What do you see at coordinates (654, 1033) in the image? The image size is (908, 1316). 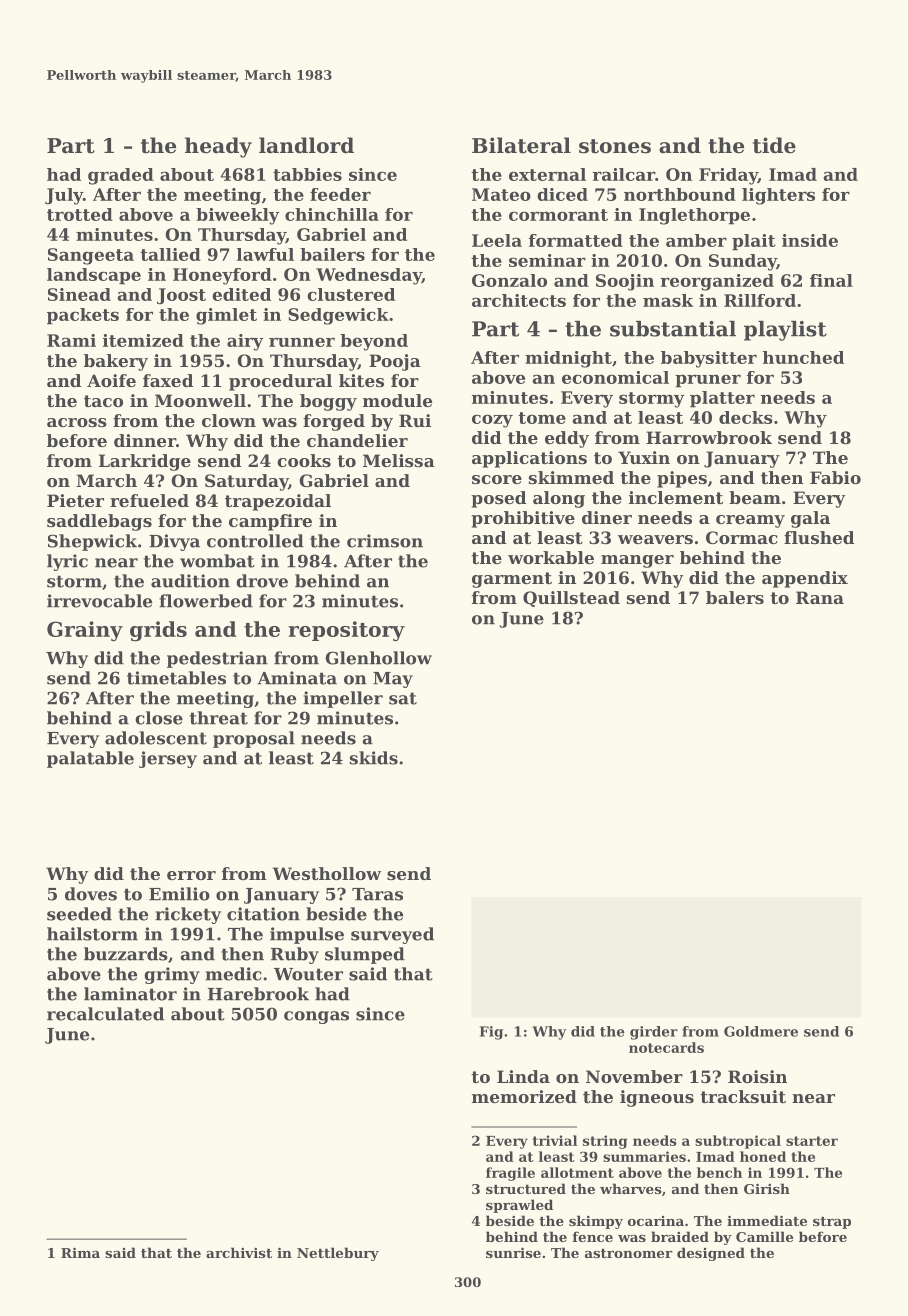 I see `girder` at bounding box center [654, 1033].
